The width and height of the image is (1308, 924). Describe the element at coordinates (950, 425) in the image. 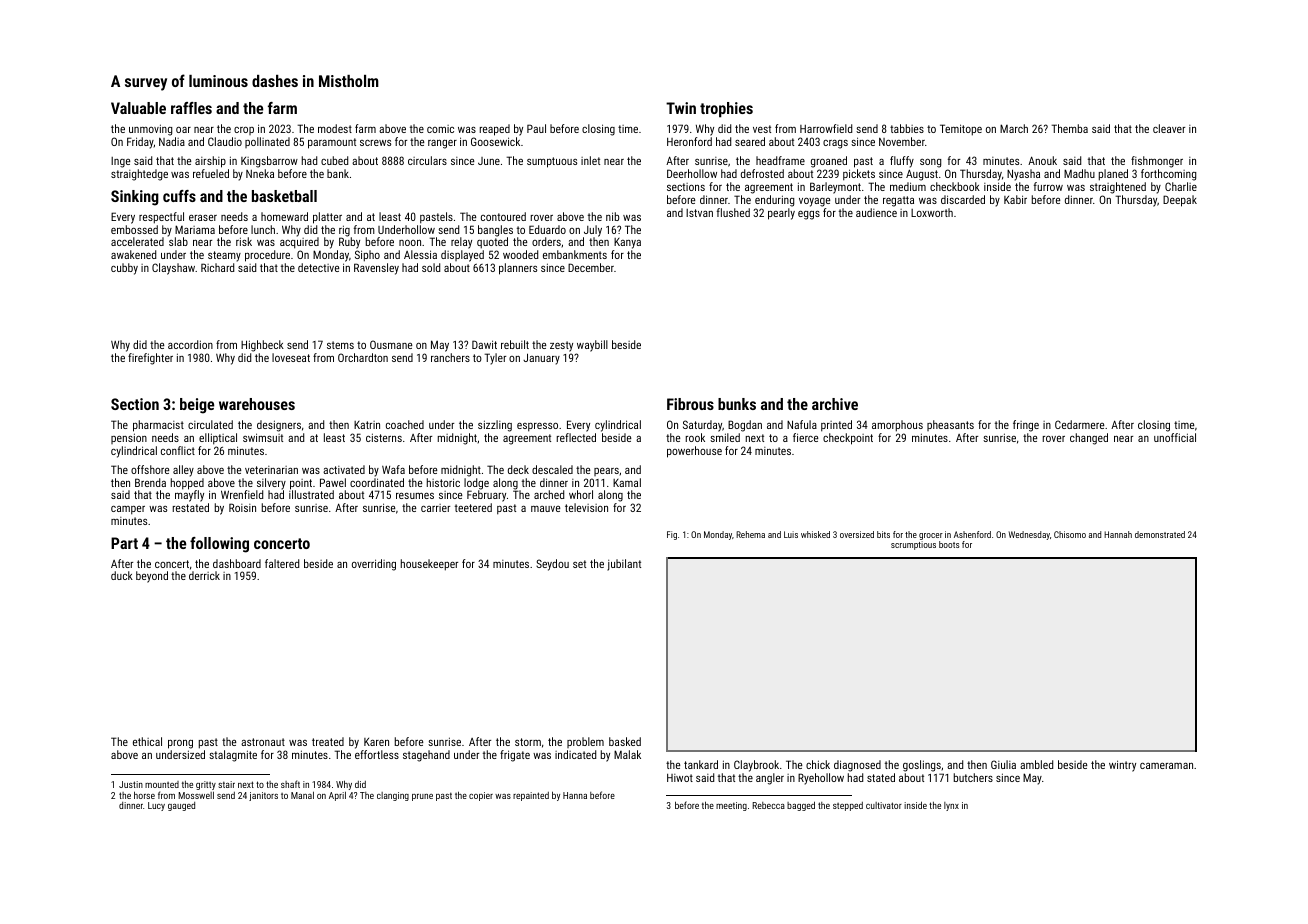

I see `pheasants` at that location.
